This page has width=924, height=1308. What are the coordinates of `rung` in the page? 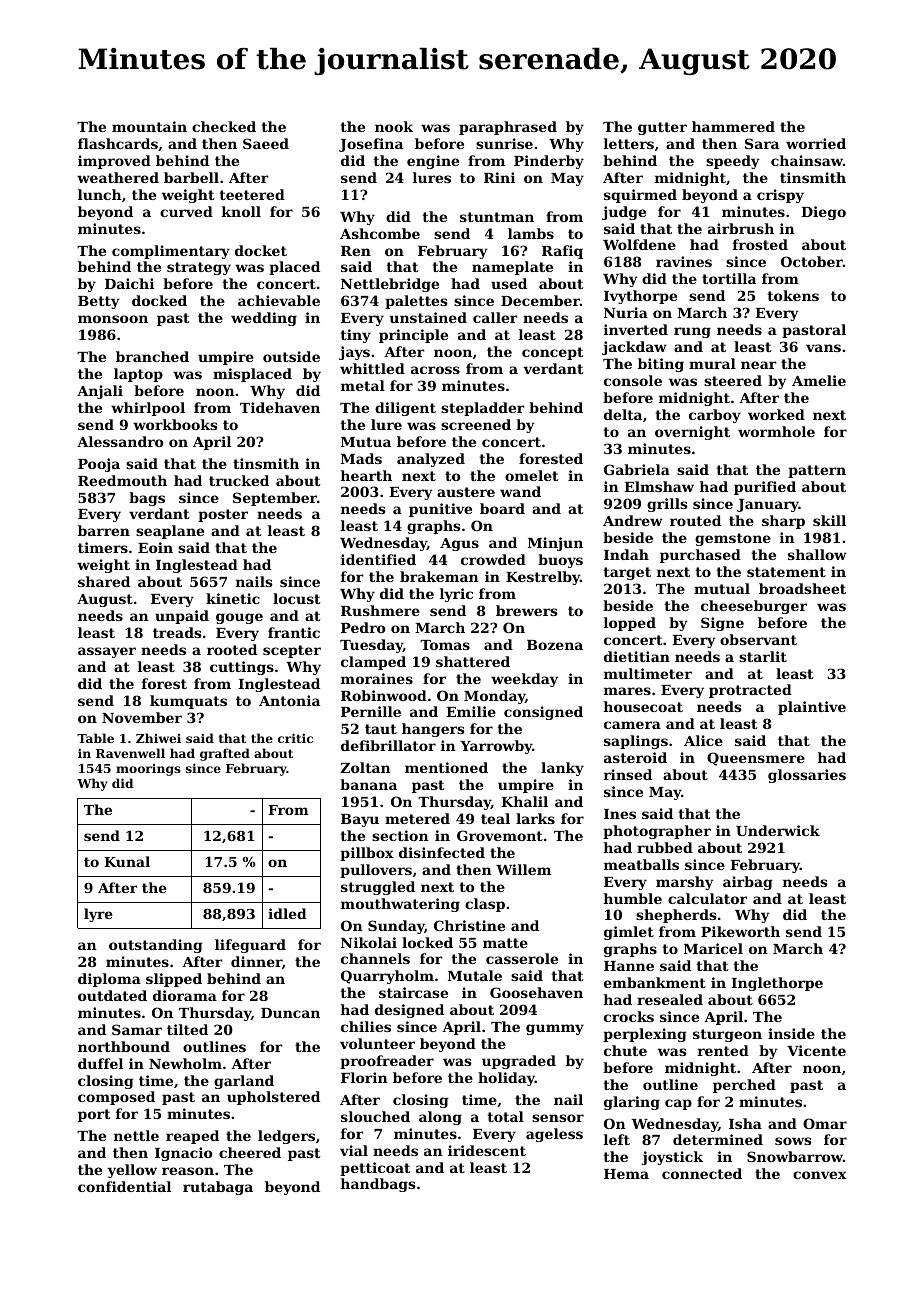 It's located at (692, 332).
